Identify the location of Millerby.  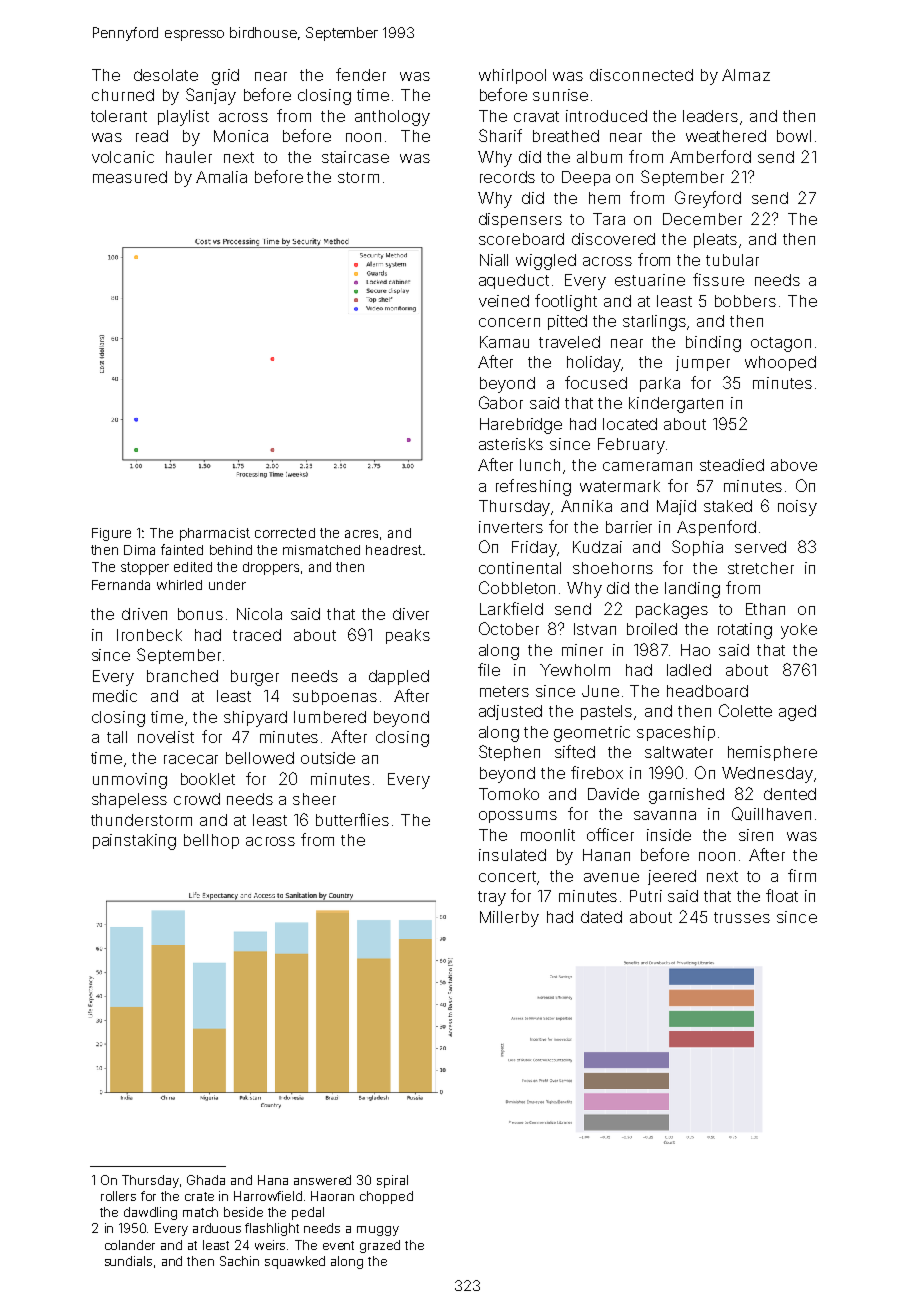
(509, 919).
